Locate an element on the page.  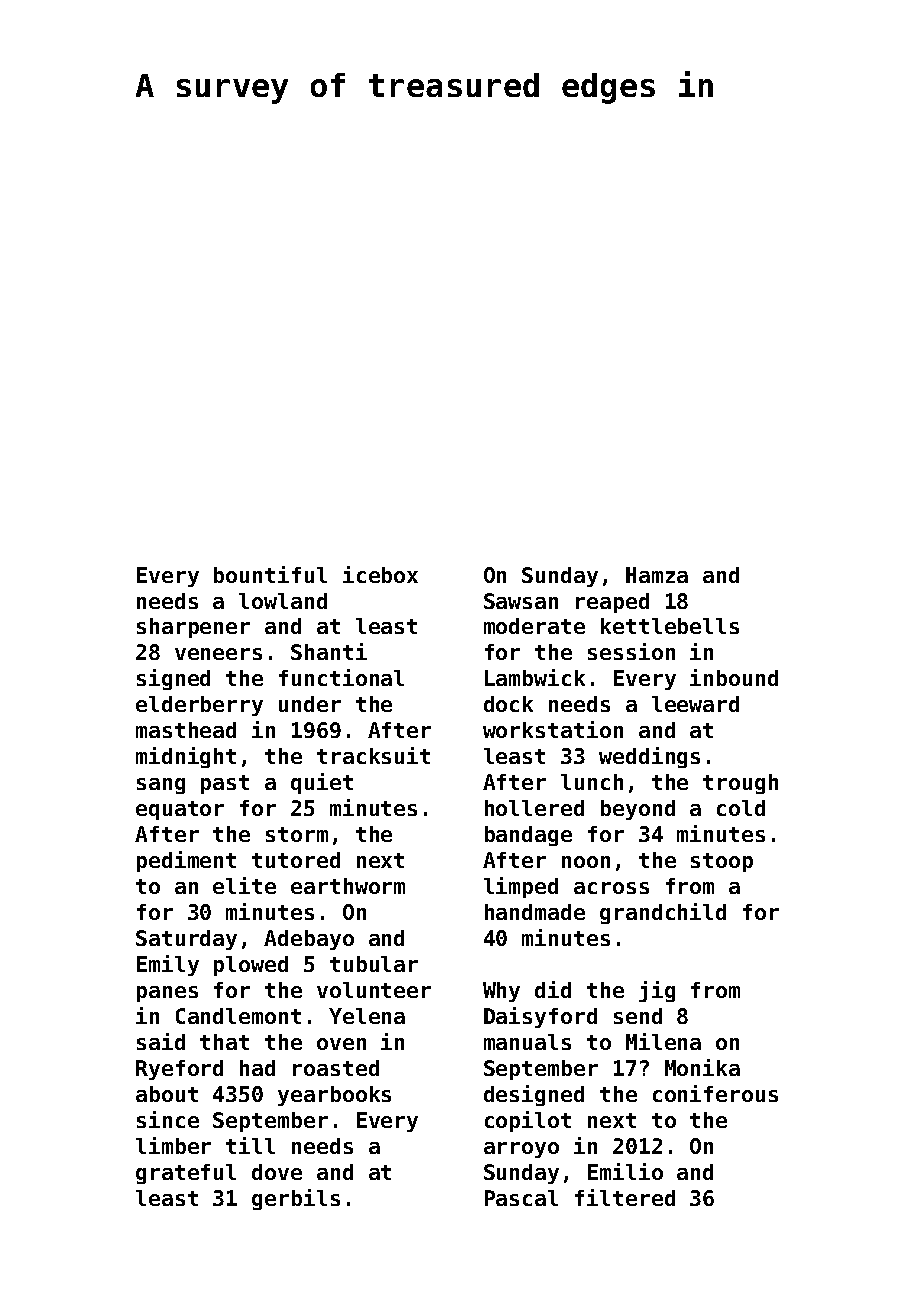
Ryeford is located at coordinates (179, 1070).
